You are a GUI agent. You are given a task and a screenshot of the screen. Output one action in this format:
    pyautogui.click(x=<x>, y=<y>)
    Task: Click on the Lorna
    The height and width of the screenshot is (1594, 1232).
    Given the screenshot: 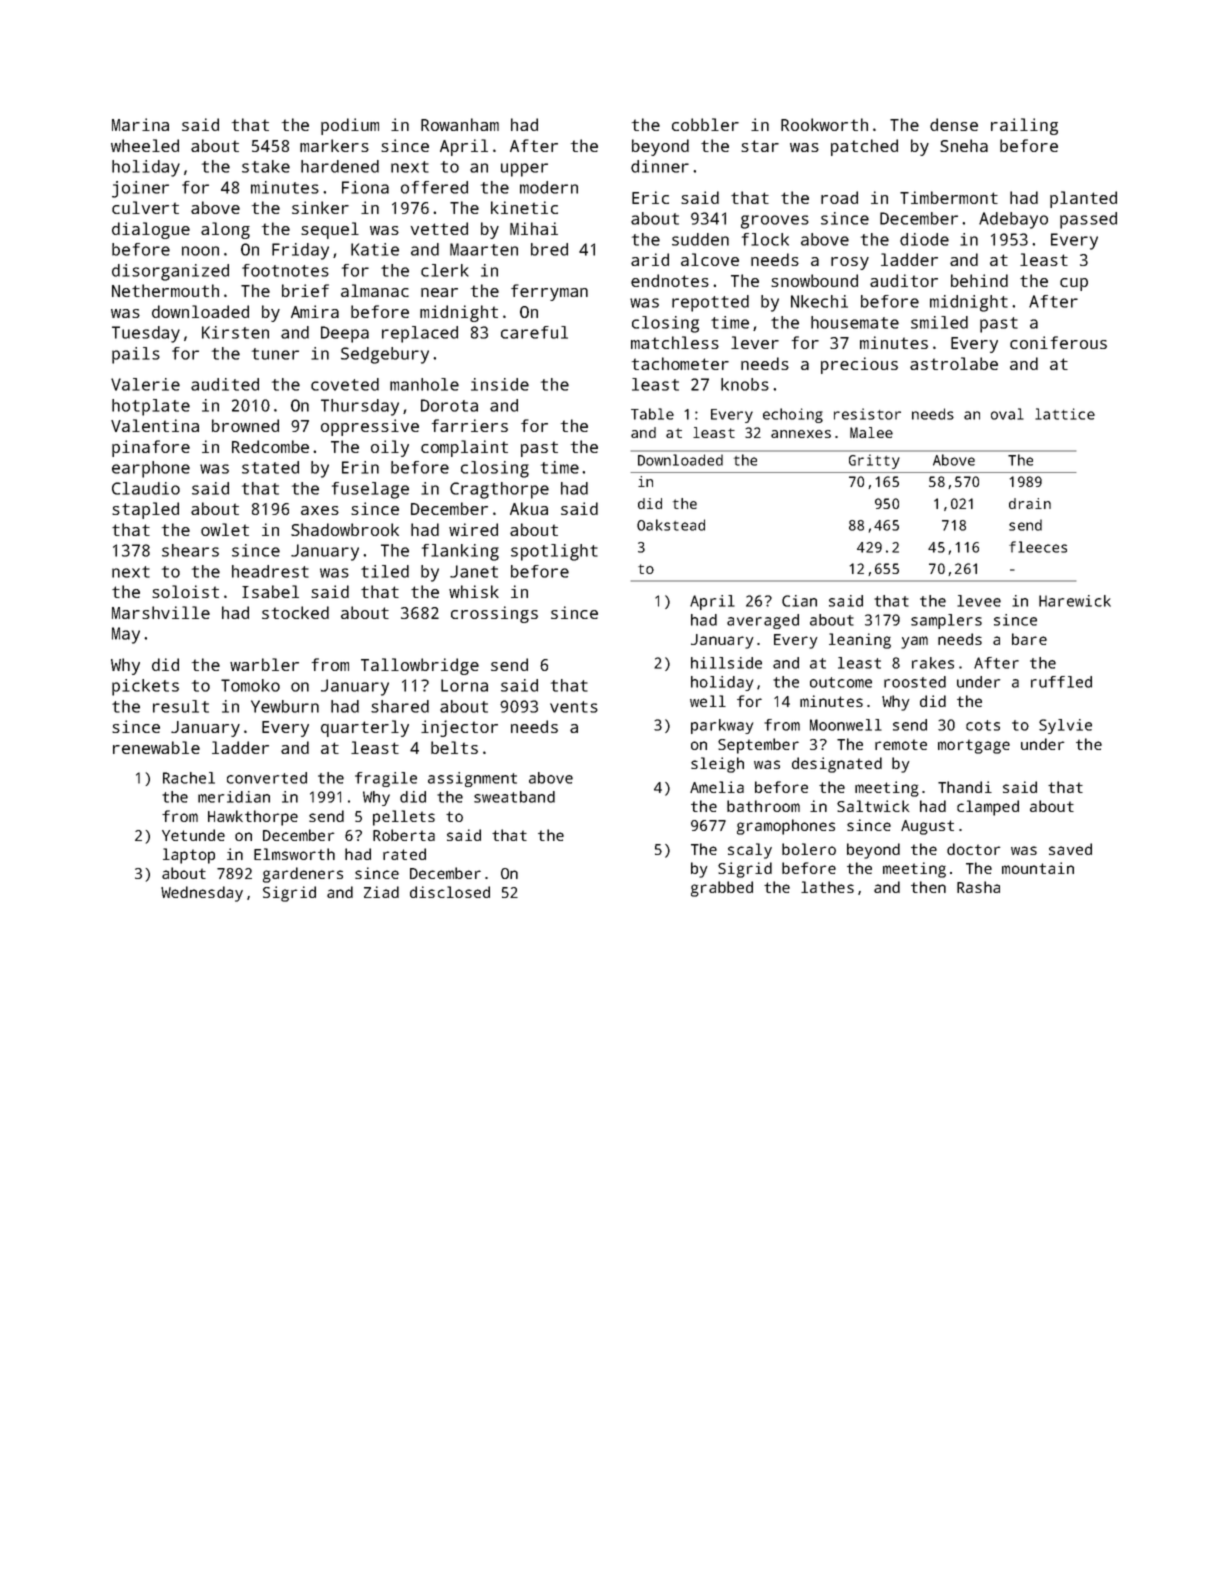 What is the action you would take?
    pyautogui.click(x=464, y=685)
